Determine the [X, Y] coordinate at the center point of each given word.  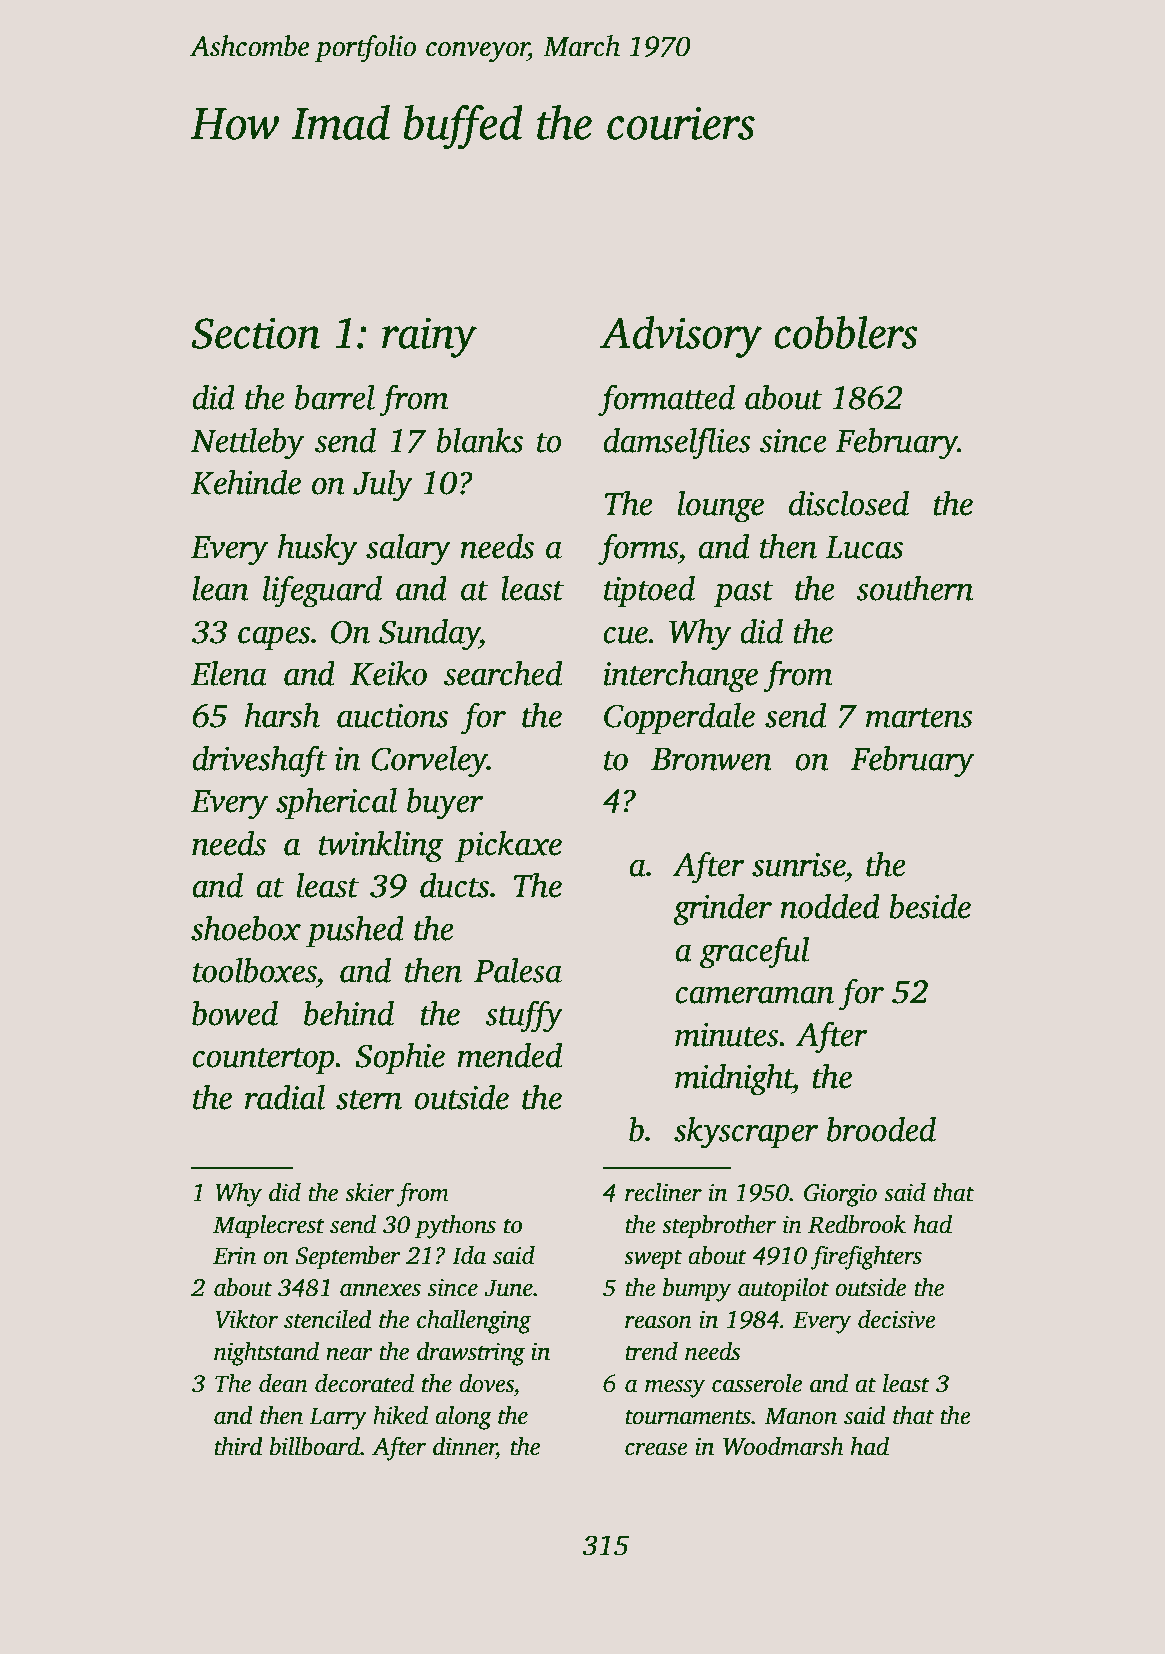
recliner [663, 1192]
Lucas [864, 547]
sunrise [798, 865]
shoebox [246, 928]
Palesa [518, 970]
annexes [380, 1290]
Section [255, 333]
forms [638, 549]
